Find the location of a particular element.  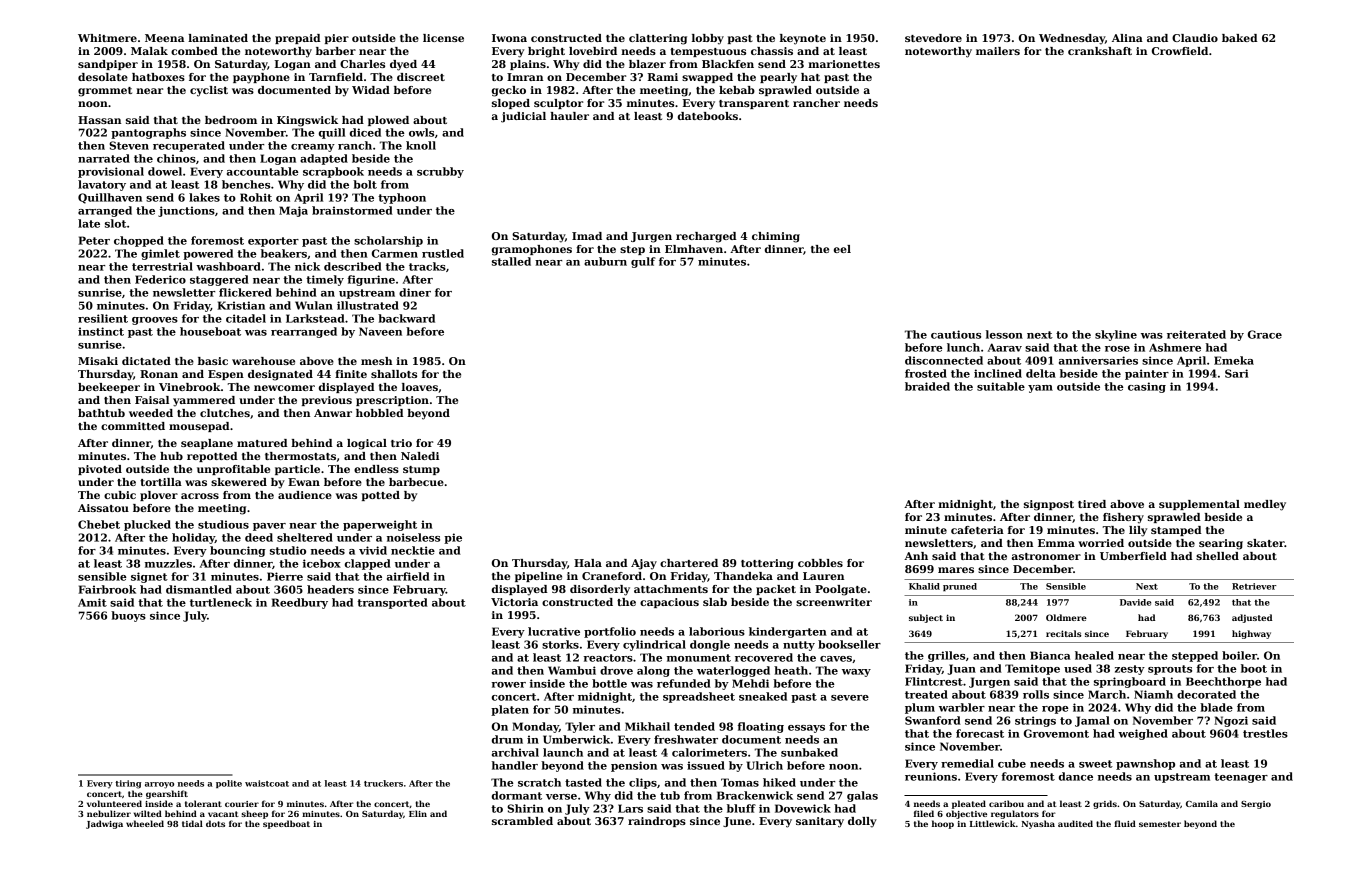

cautious is located at coordinates (956, 334).
